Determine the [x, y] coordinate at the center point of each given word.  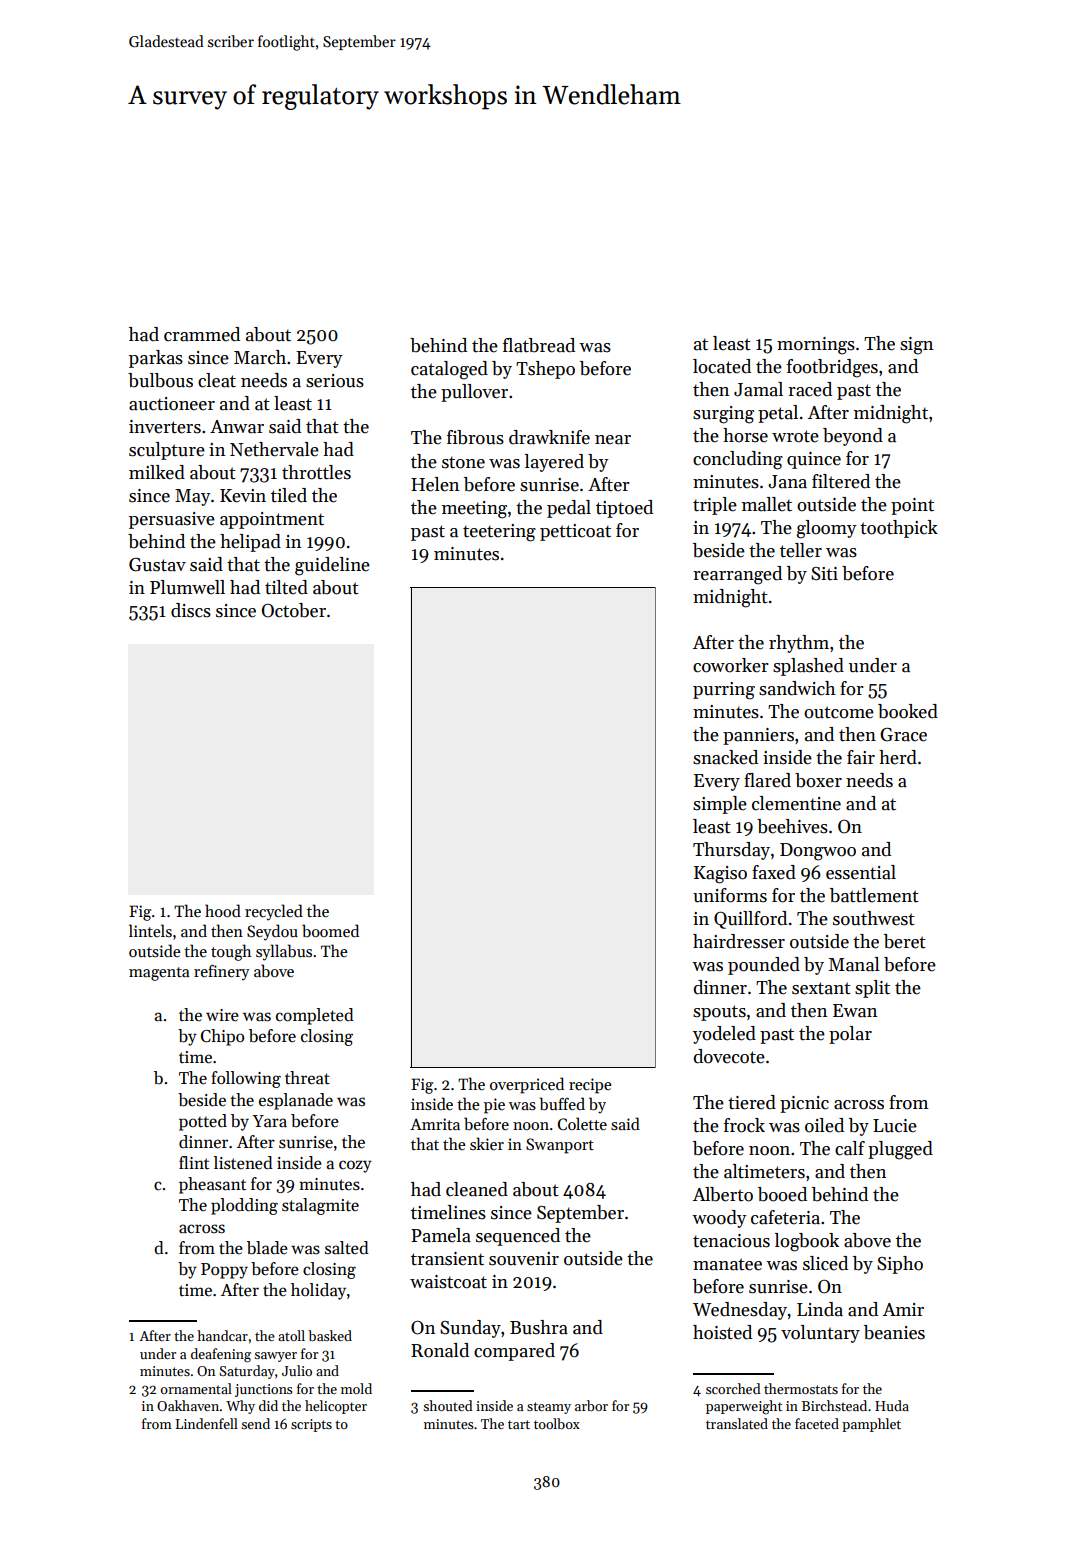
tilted [286, 587]
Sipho [900, 1265]
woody [719, 1219]
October [294, 610]
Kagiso [720, 875]
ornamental [196, 1388]
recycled [274, 912]
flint [194, 1162]
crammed [202, 334]
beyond [853, 437]
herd [898, 757]
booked [908, 711]
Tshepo [545, 370]
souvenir [524, 1259]
